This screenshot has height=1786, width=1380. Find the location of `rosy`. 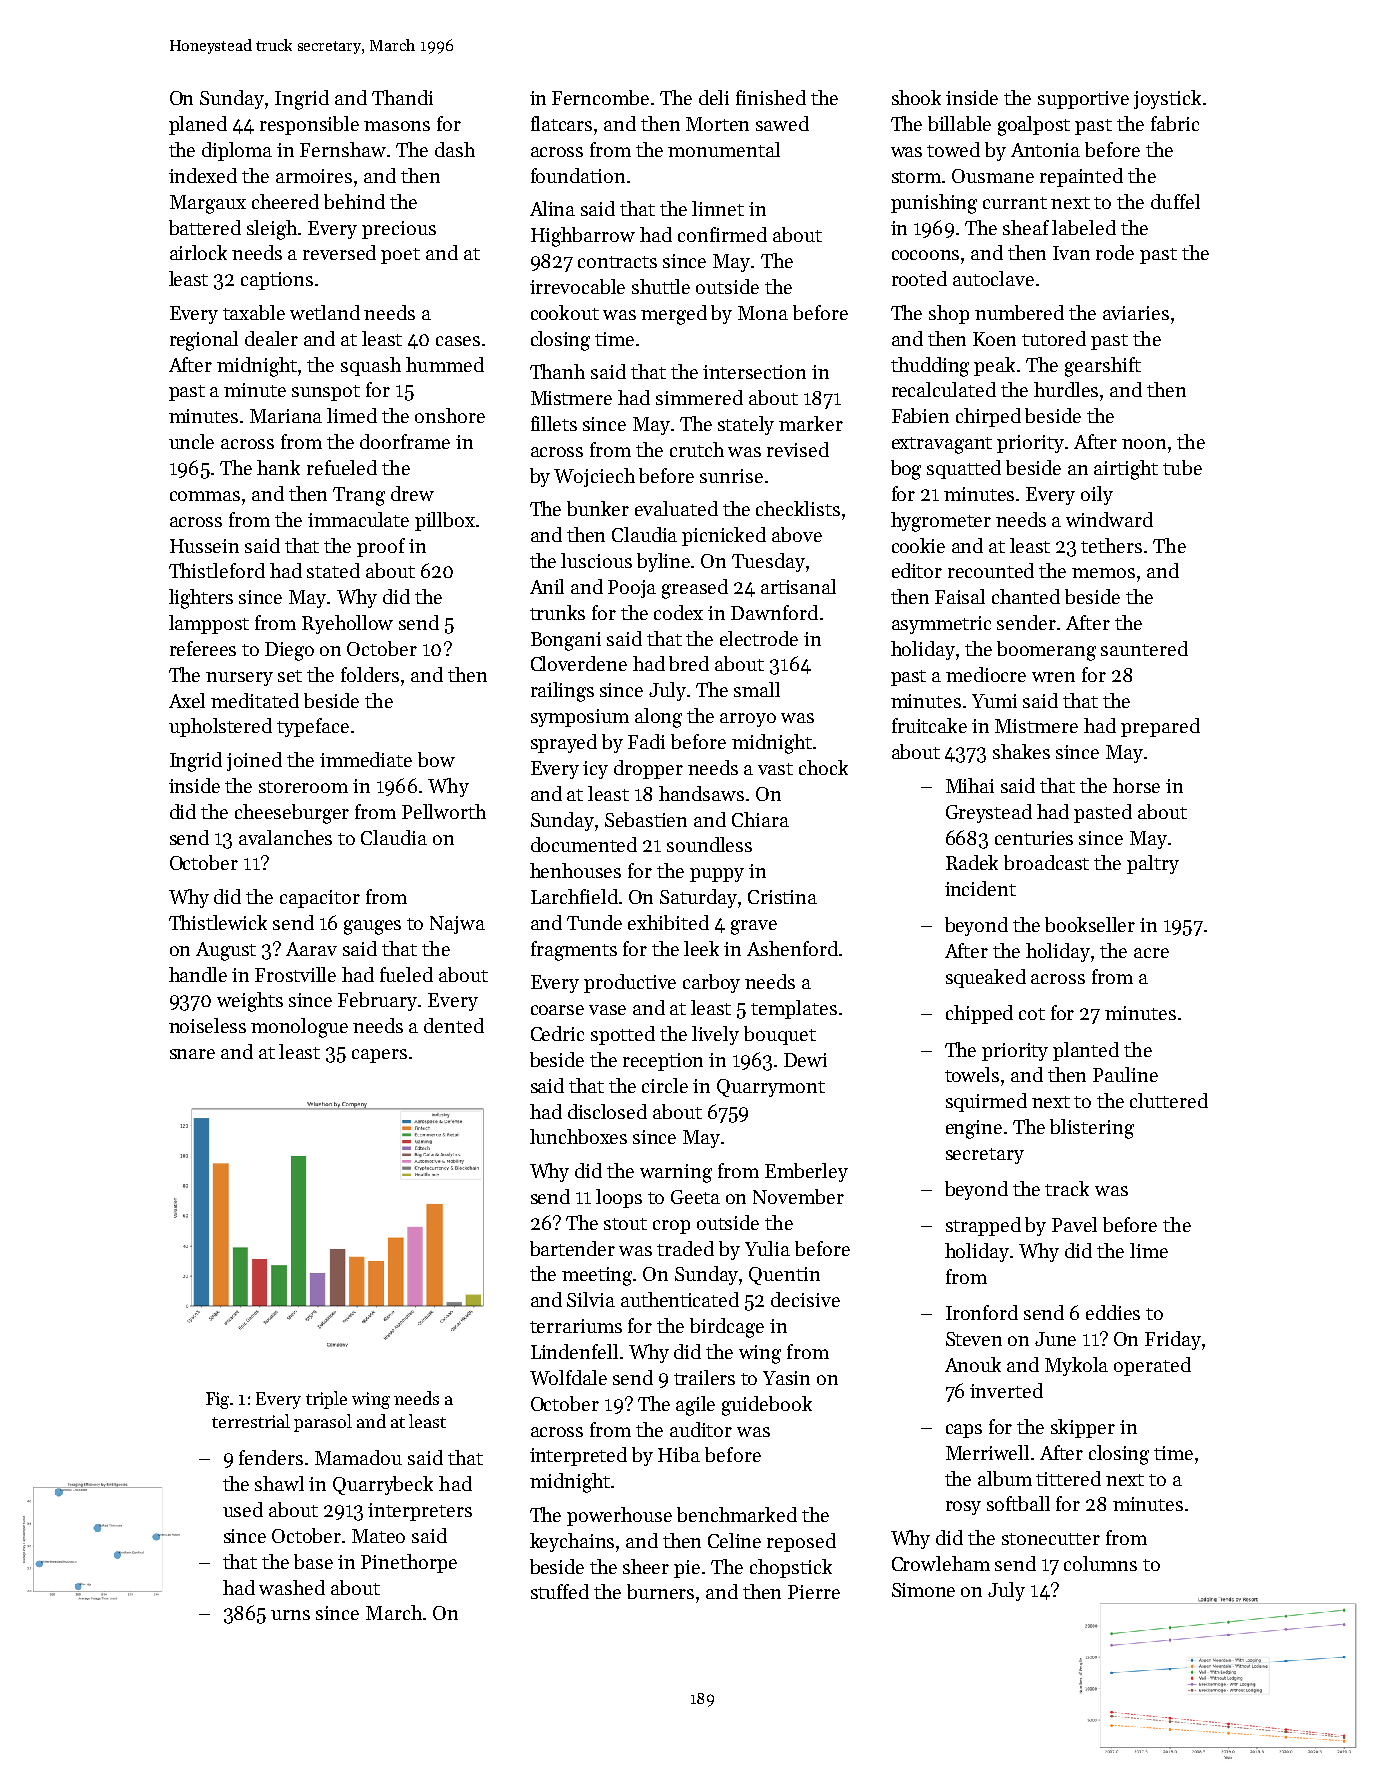

rosy is located at coordinates (963, 1508).
